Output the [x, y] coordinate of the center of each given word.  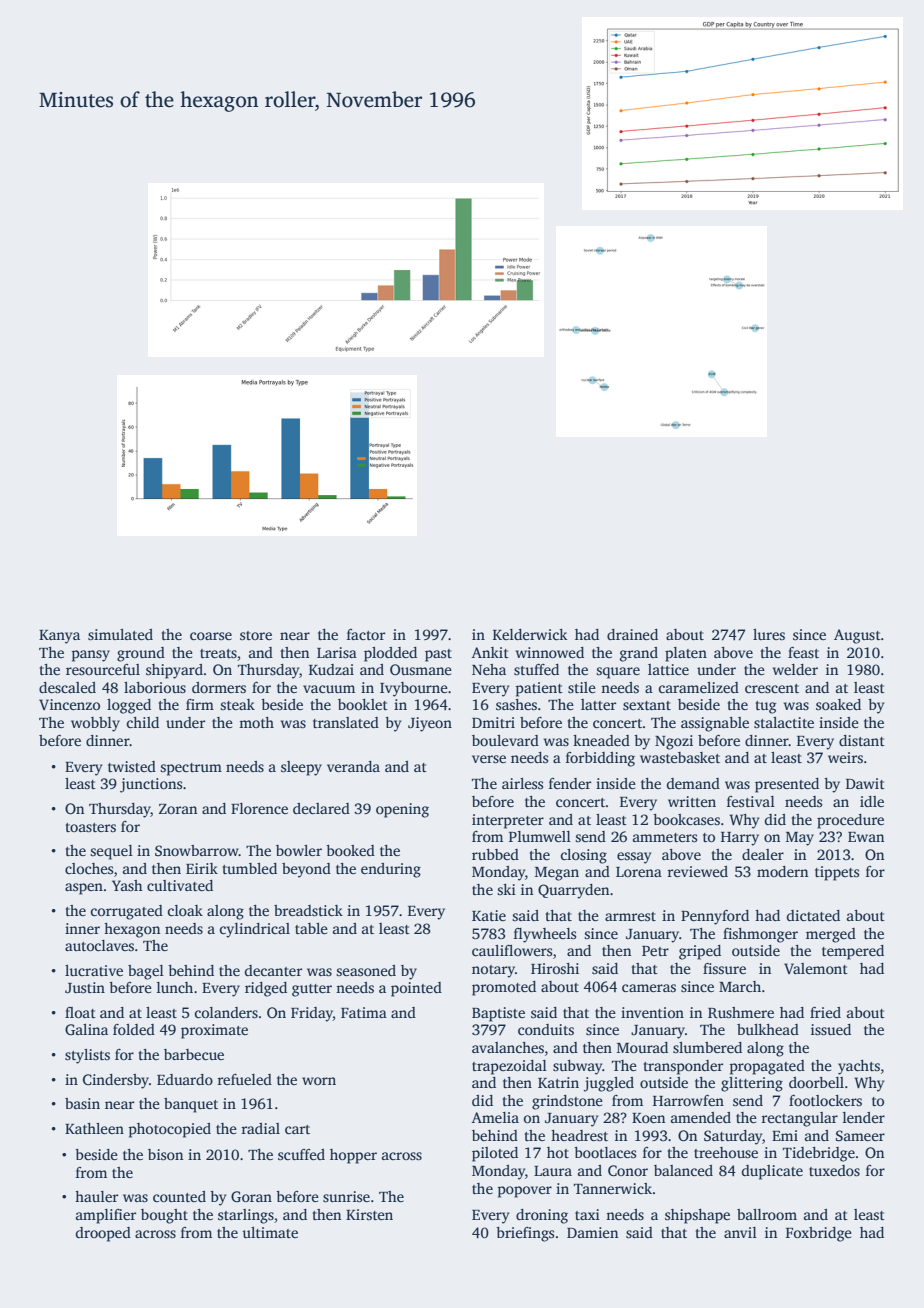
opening [402, 810]
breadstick [308, 910]
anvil [740, 1232]
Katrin [558, 1082]
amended [701, 1117]
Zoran [178, 809]
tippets [837, 873]
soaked [838, 704]
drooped [103, 1234]
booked [350, 850]
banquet [191, 1105]
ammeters [665, 837]
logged [129, 706]
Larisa [337, 652]
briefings [525, 1234]
